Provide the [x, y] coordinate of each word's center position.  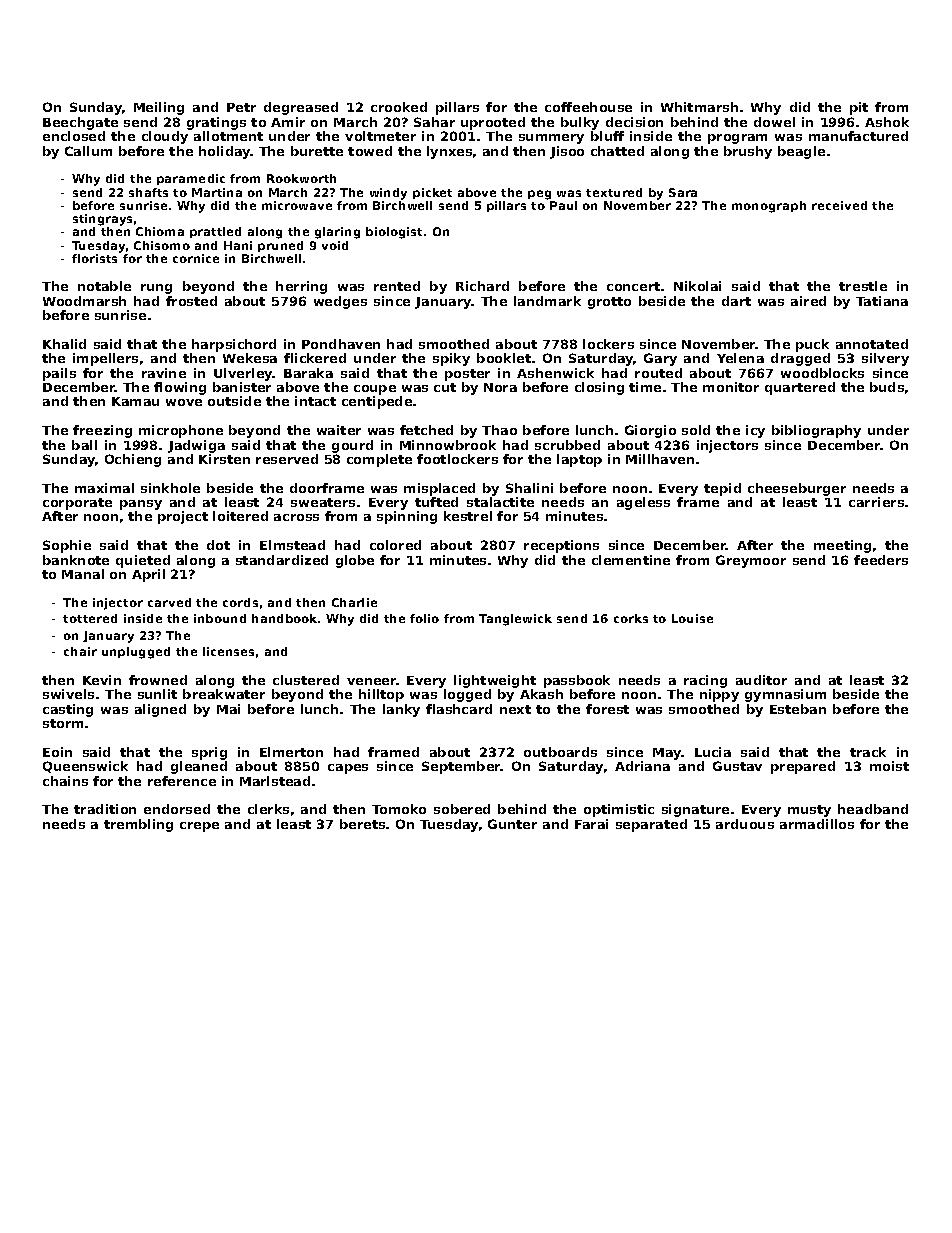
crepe [199, 827]
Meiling [159, 108]
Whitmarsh [699, 107]
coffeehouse [588, 107]
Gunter [512, 824]
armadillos [817, 824]
